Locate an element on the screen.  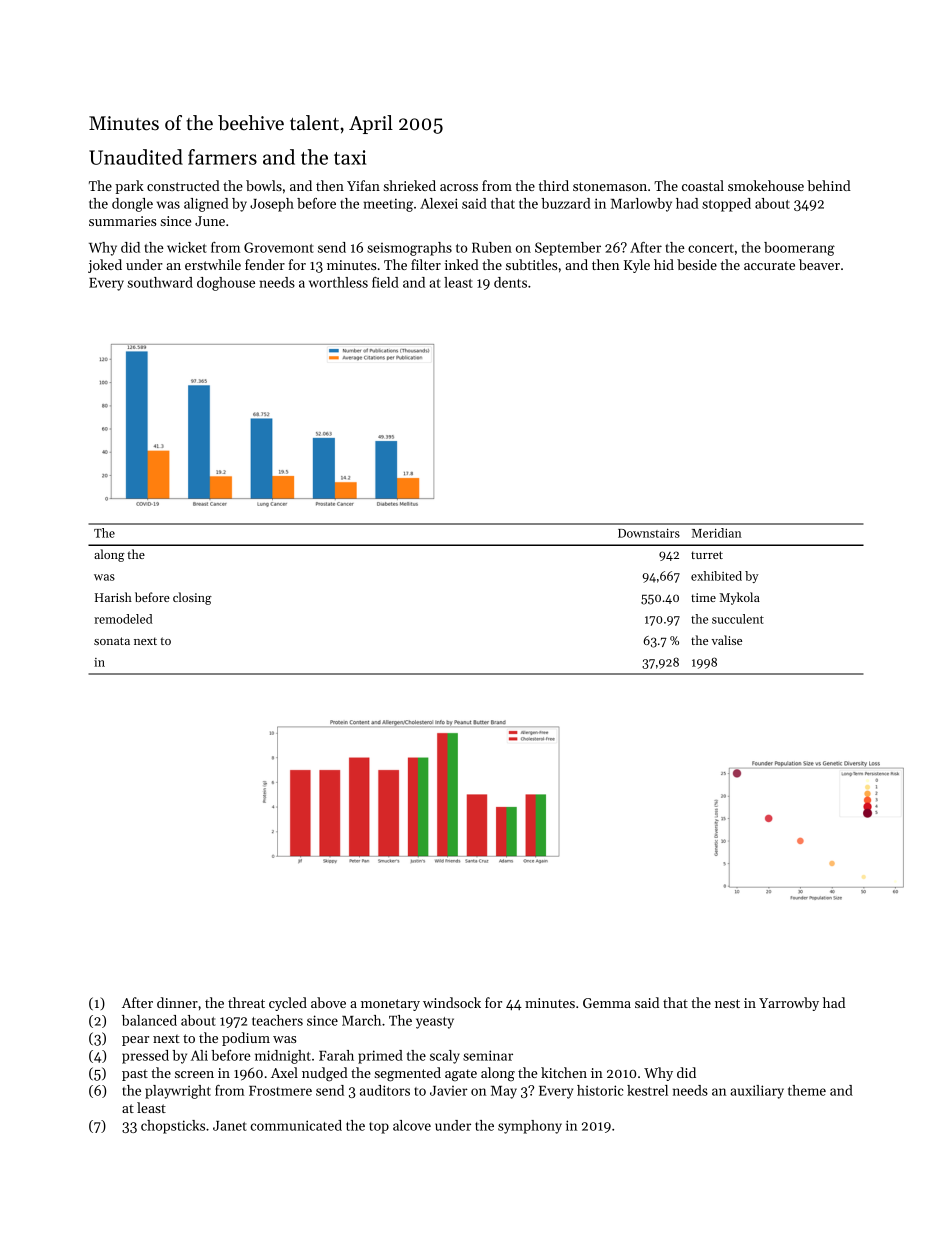
farmers is located at coordinates (222, 157).
